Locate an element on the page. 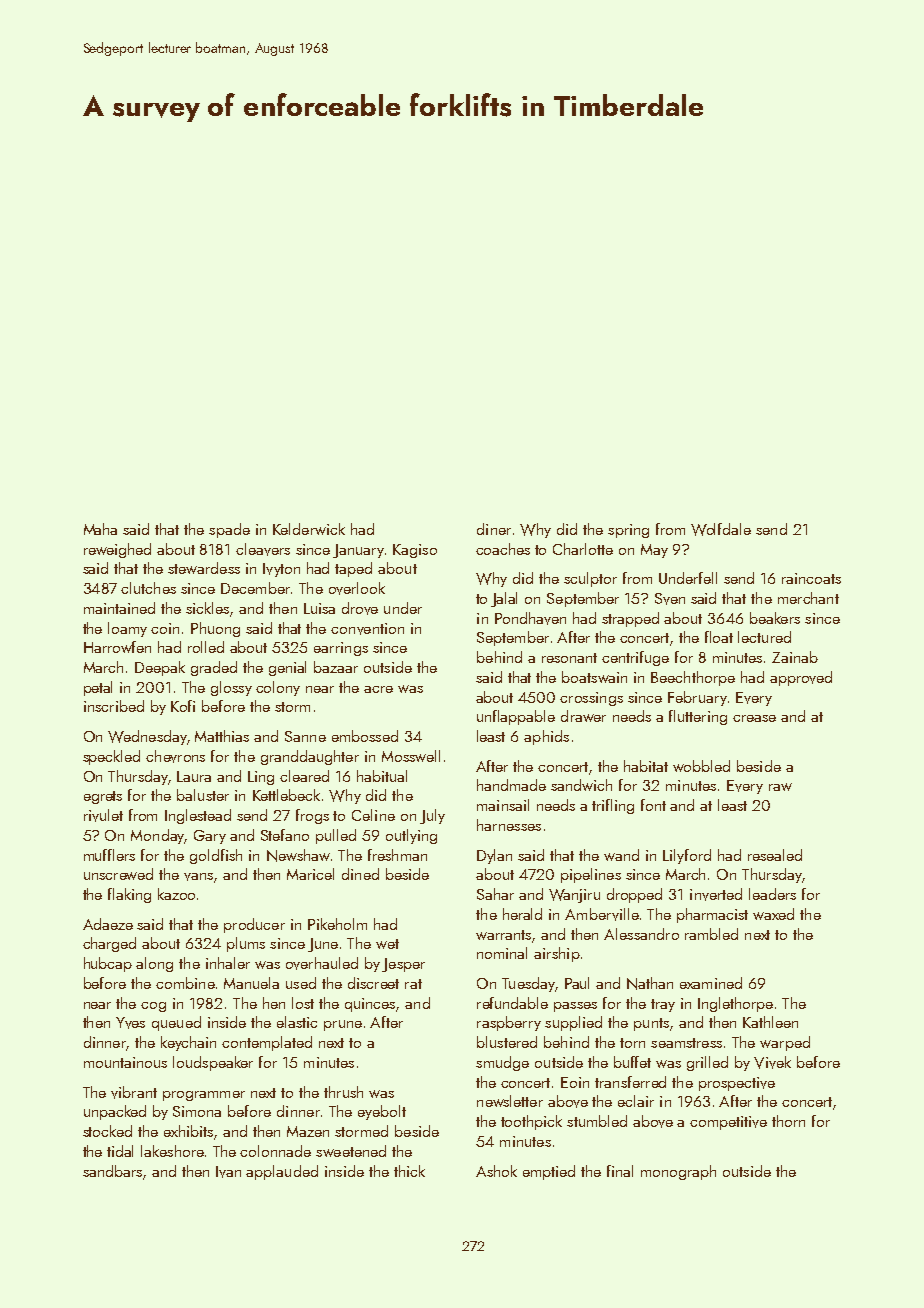  sandbars is located at coordinates (112, 1171).
